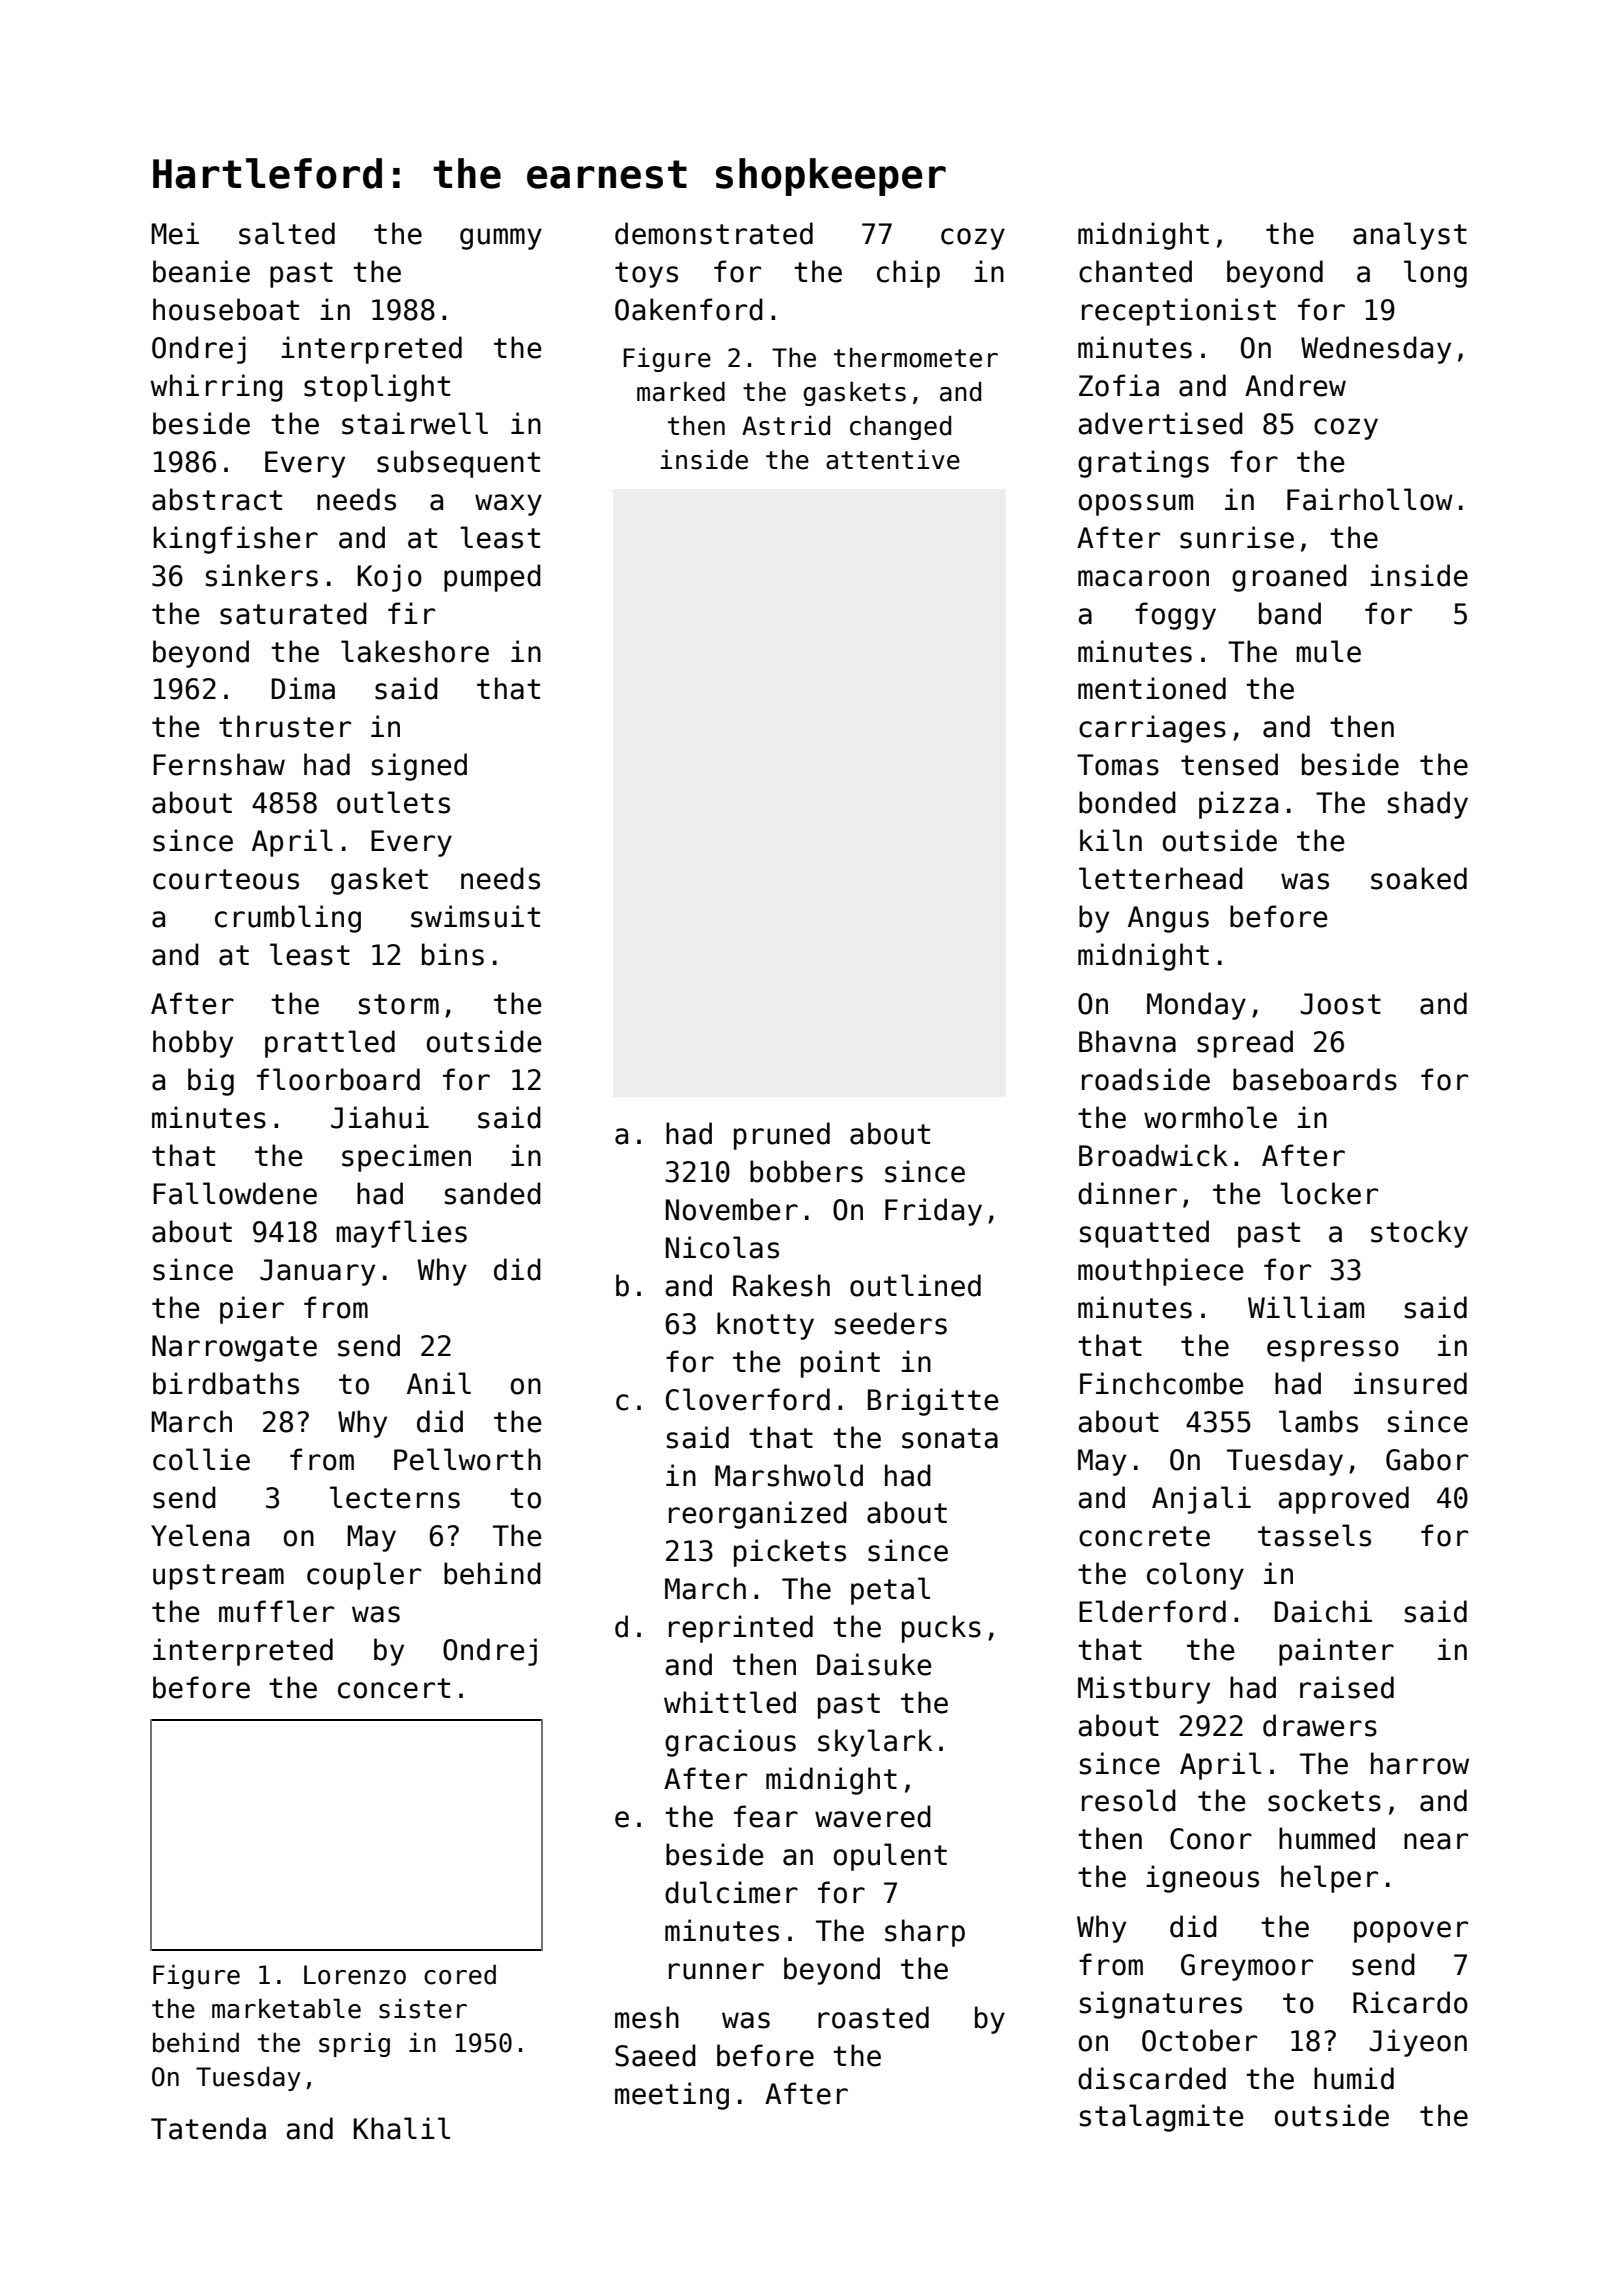  I want to click on mayflies, so click(401, 1234).
